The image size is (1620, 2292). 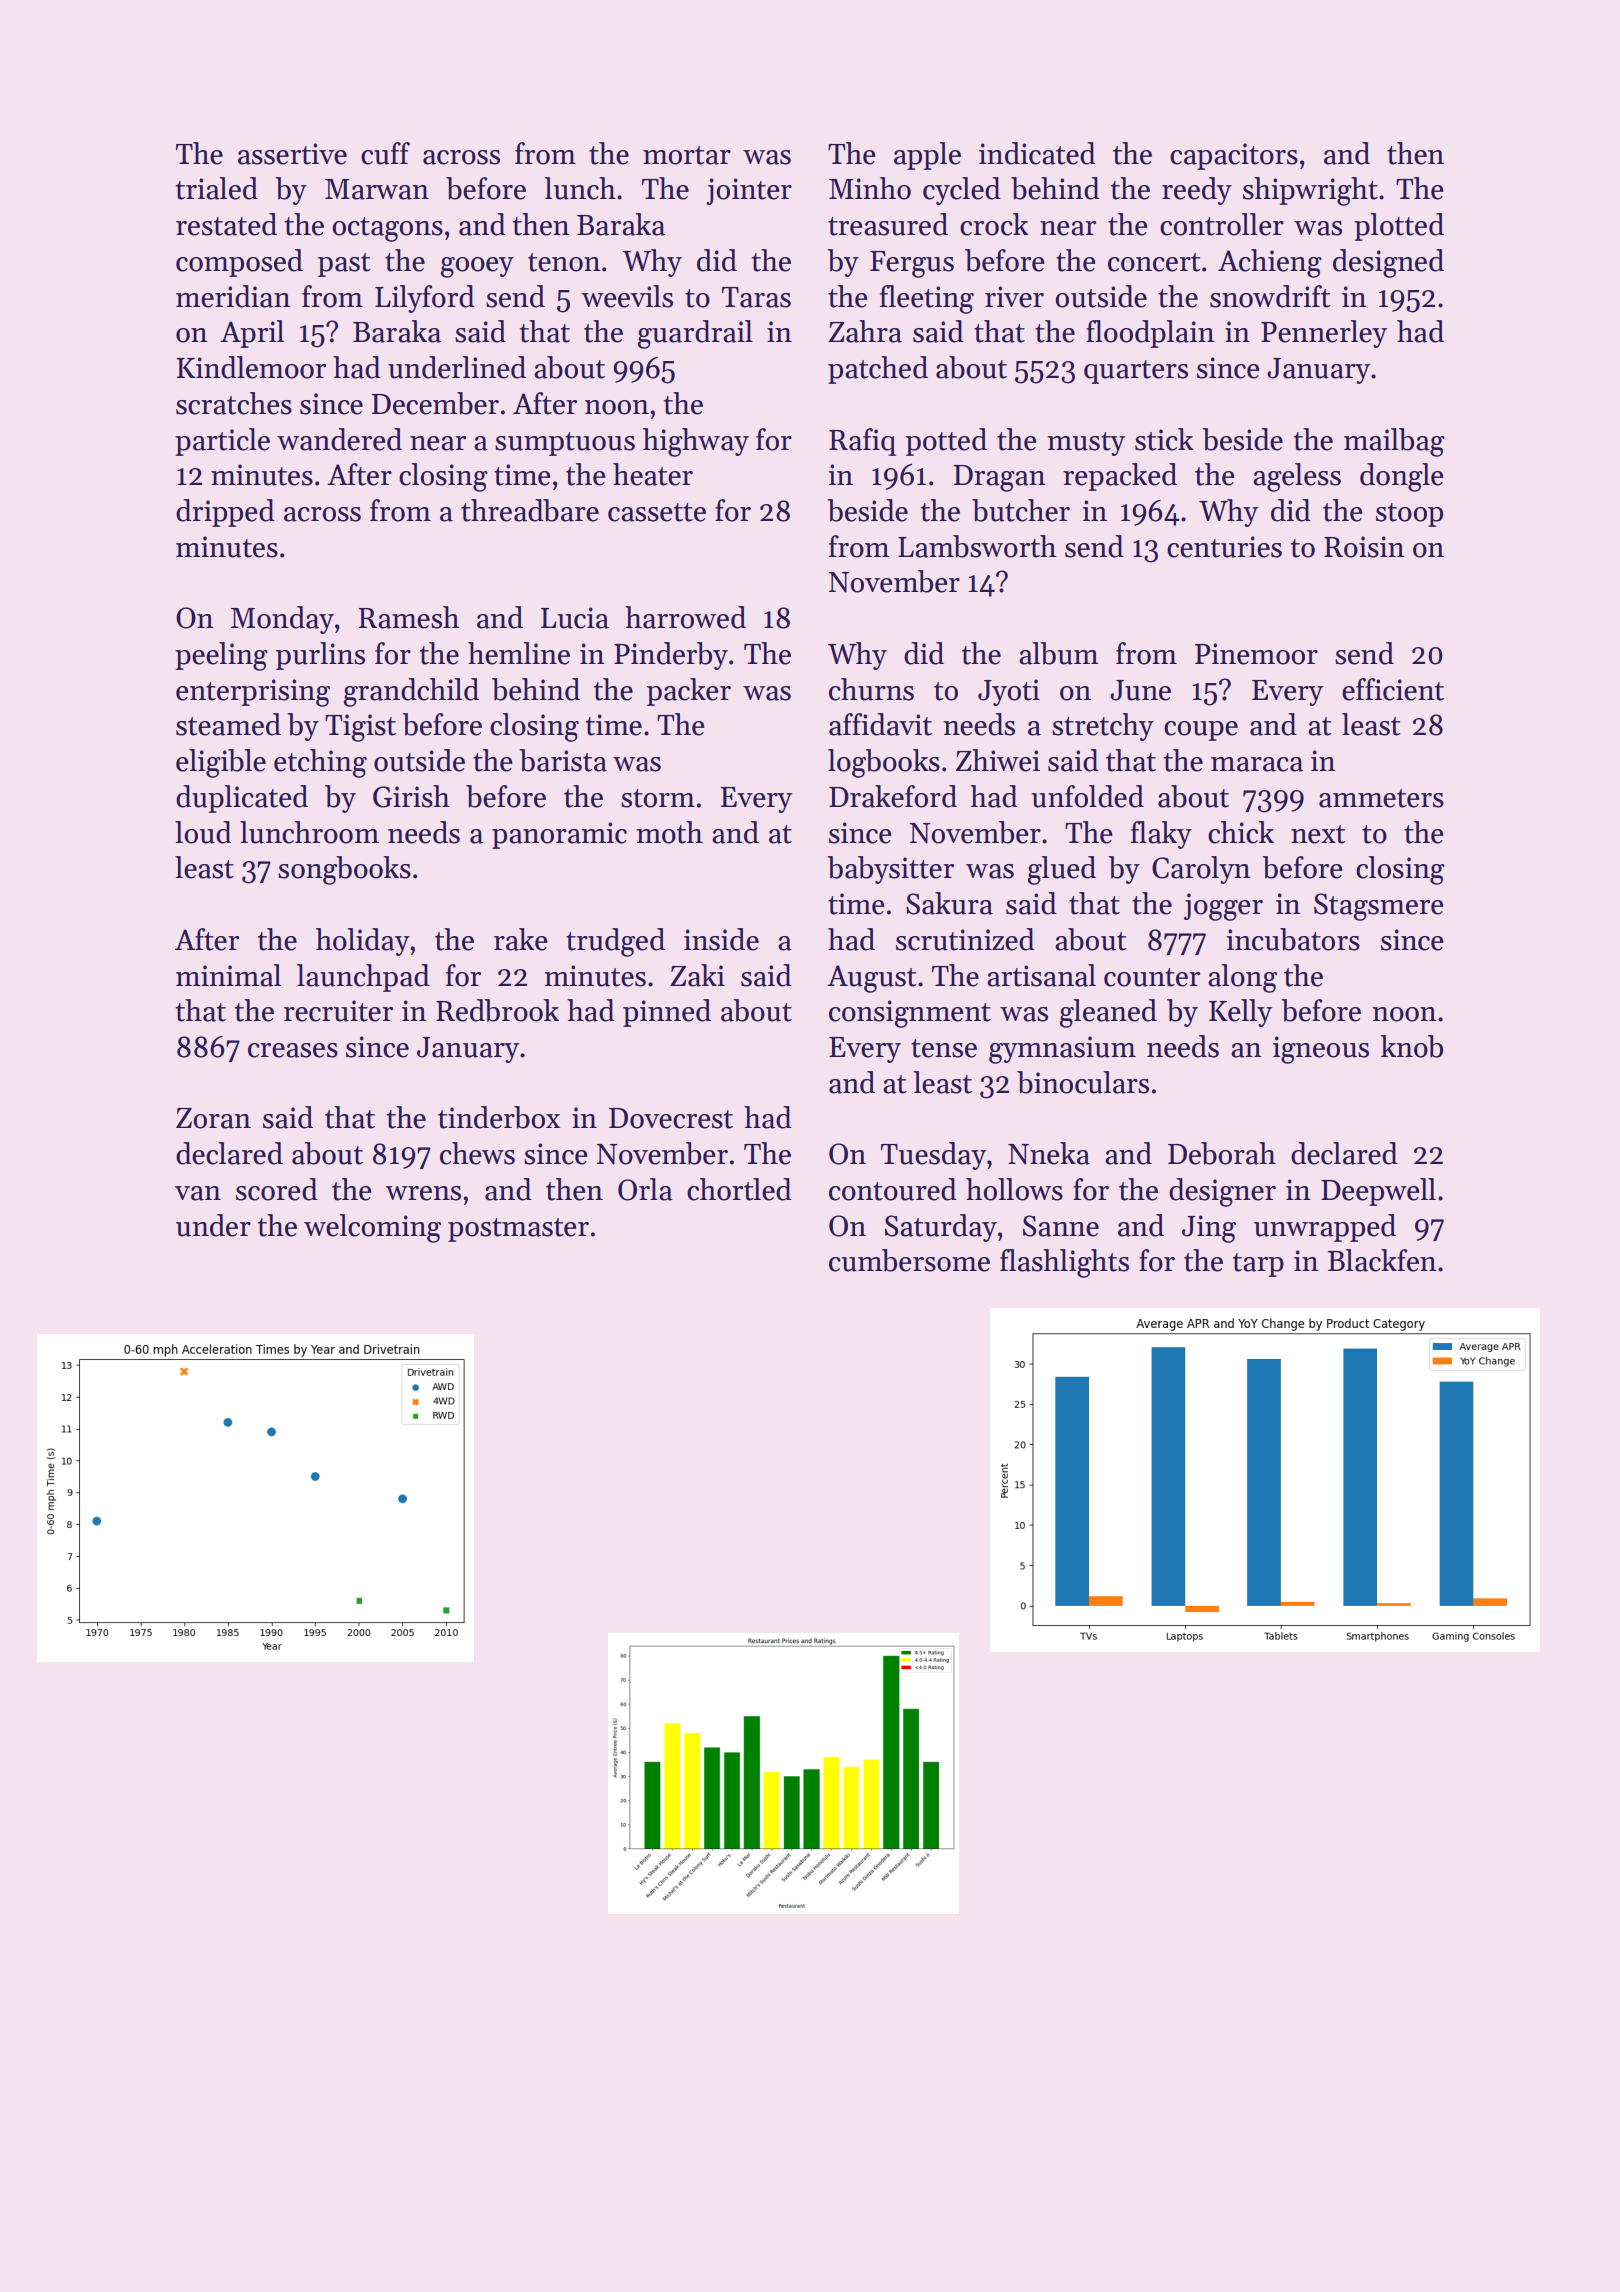 What do you see at coordinates (1412, 1046) in the screenshot?
I see `knob` at bounding box center [1412, 1046].
